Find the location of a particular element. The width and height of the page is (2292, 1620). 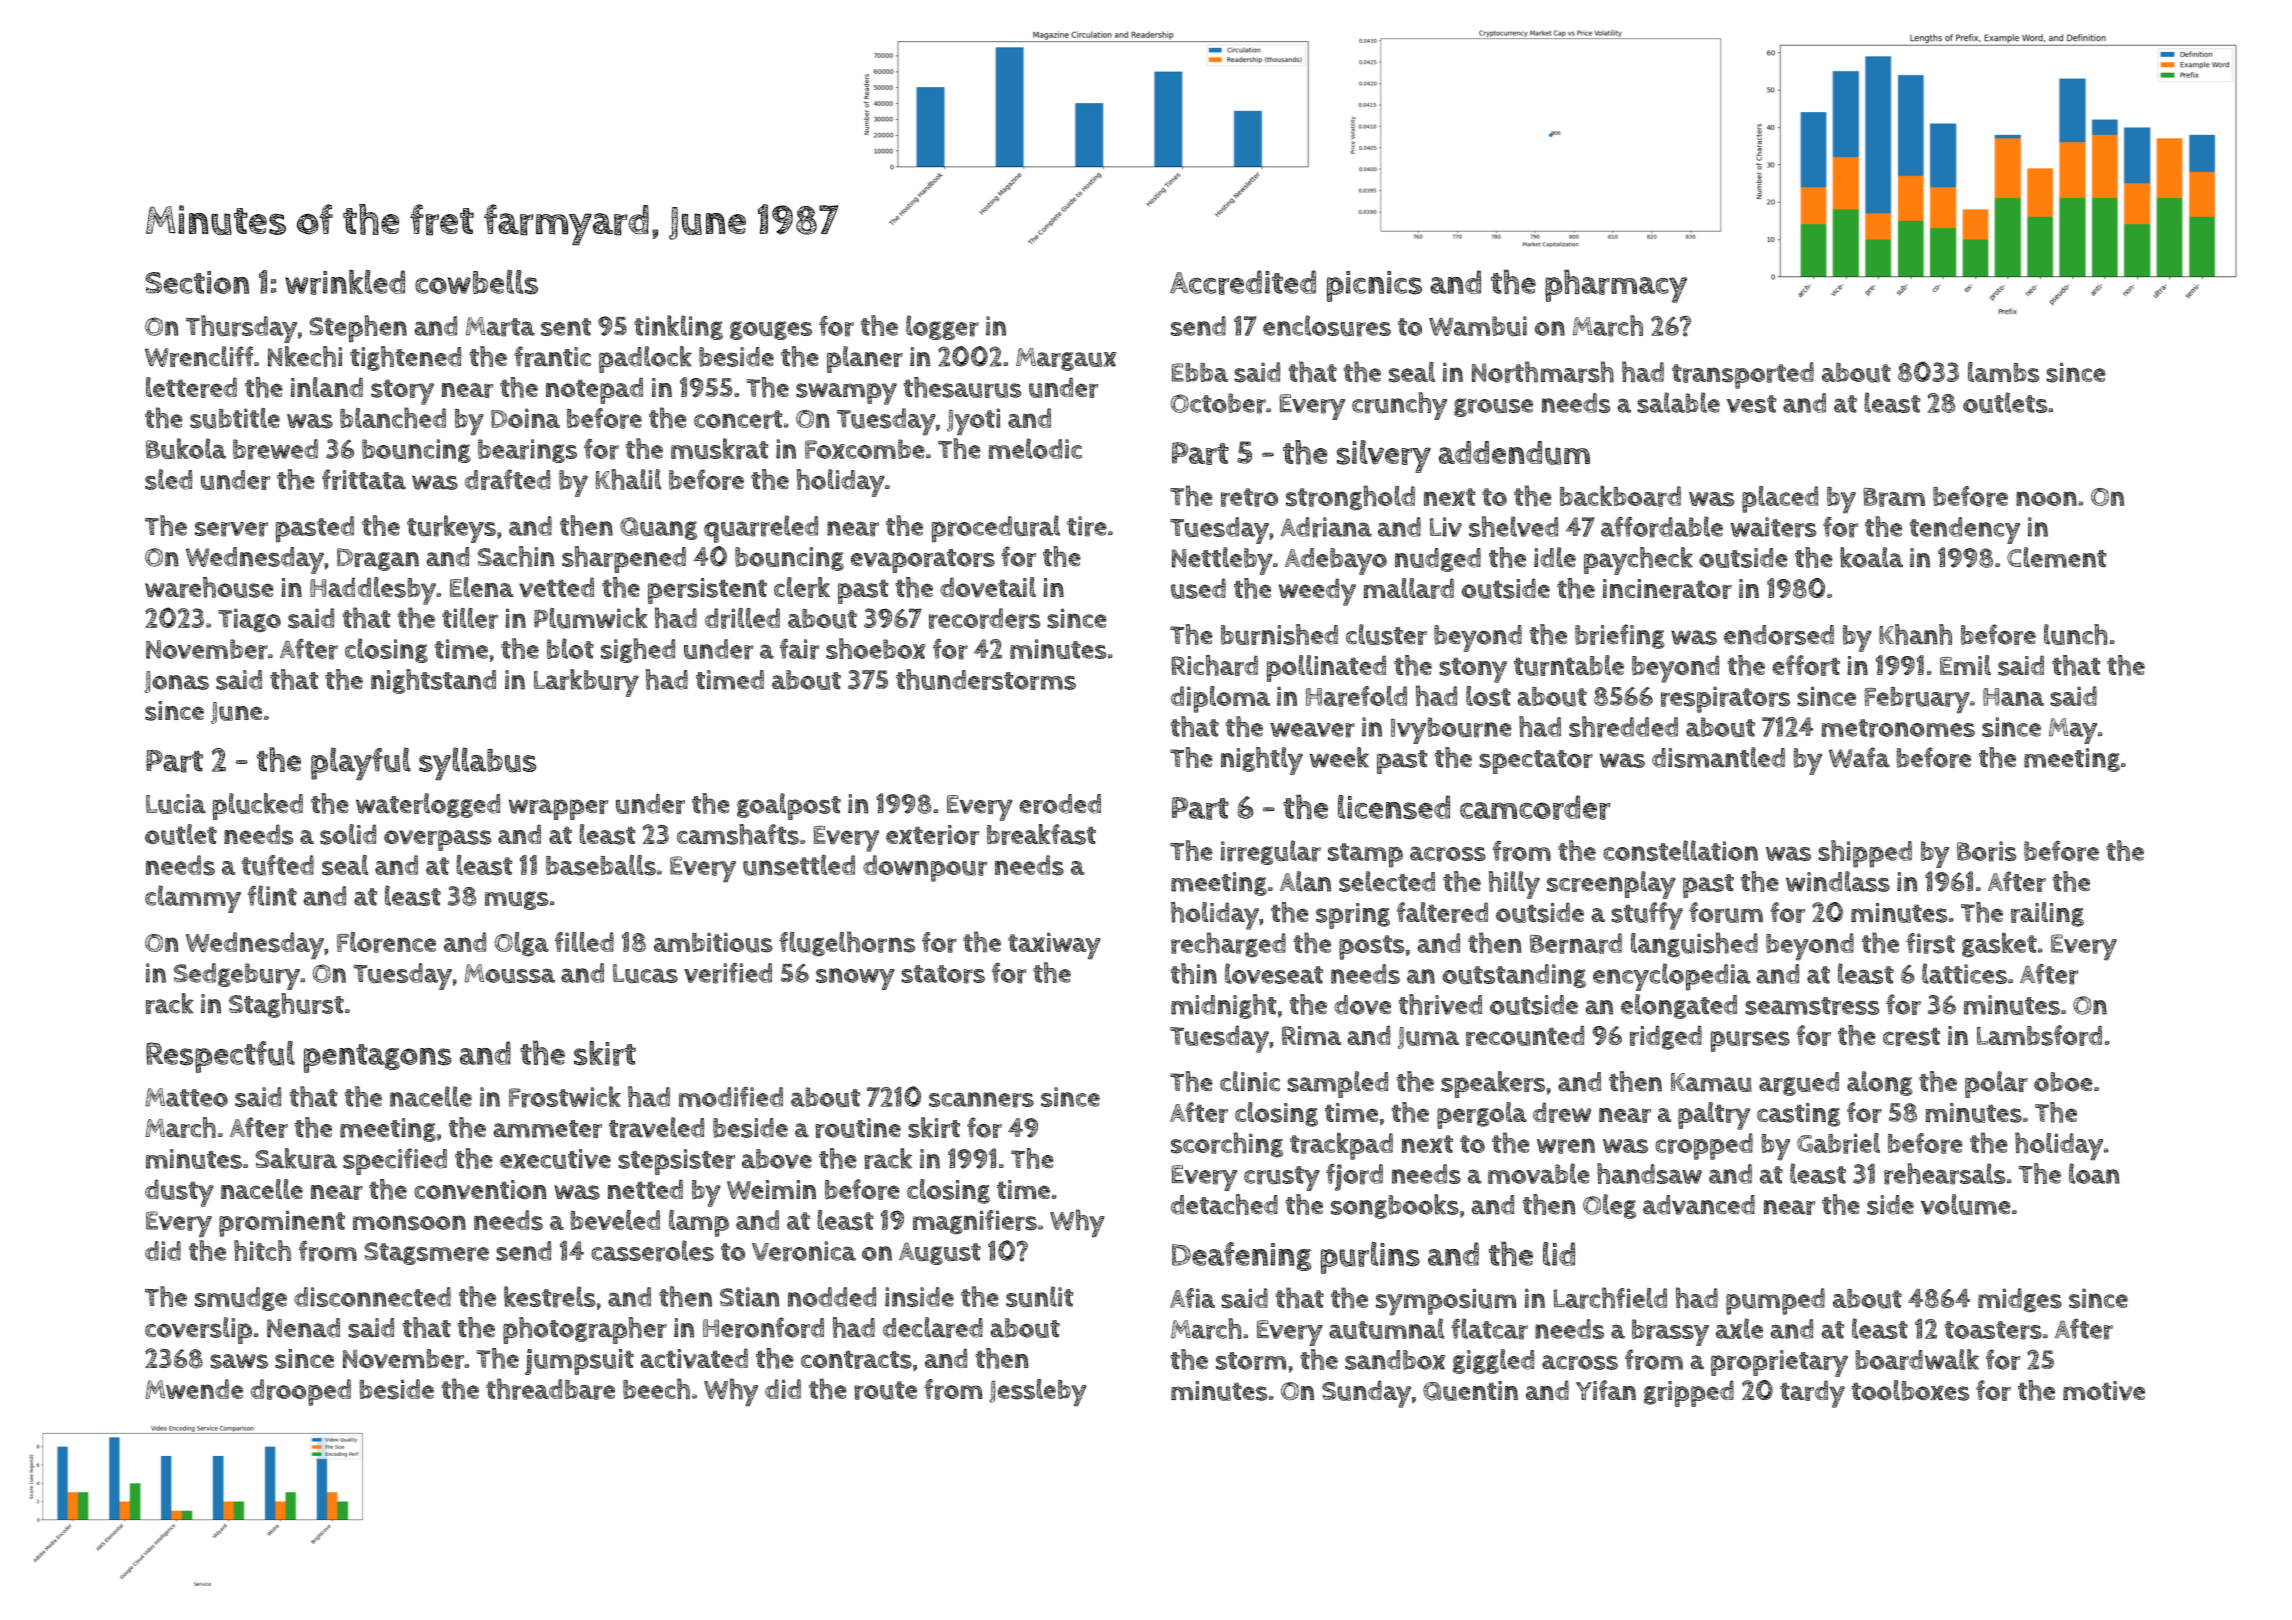

beech is located at coordinates (656, 1389).
